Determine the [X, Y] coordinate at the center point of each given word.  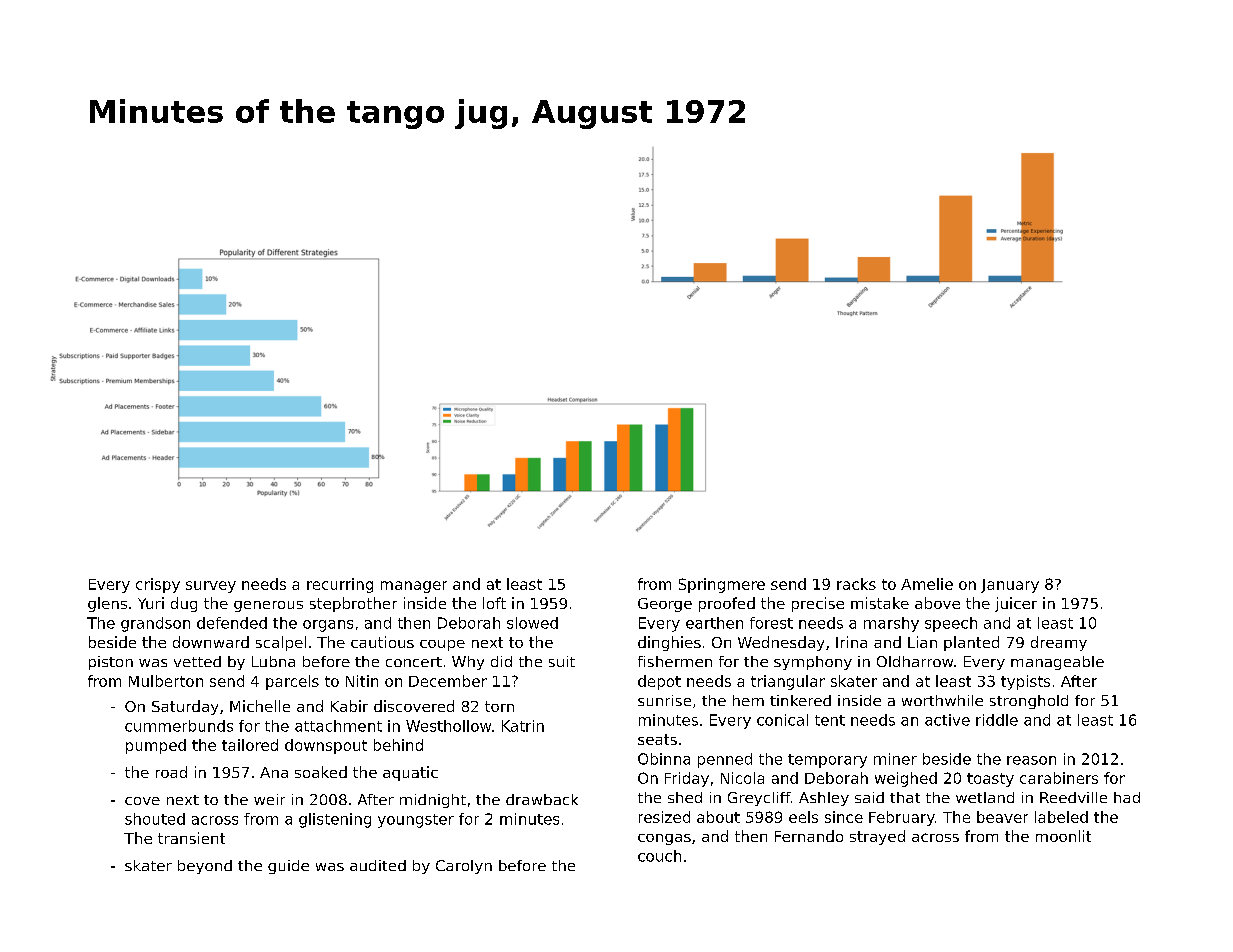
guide [288, 867]
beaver [1002, 817]
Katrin [523, 726]
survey [211, 587]
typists [1025, 682]
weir [269, 799]
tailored [250, 745]
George [665, 605]
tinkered [800, 700]
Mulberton [166, 681]
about [718, 817]
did [501, 661]
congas [664, 839]
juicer [1016, 604]
